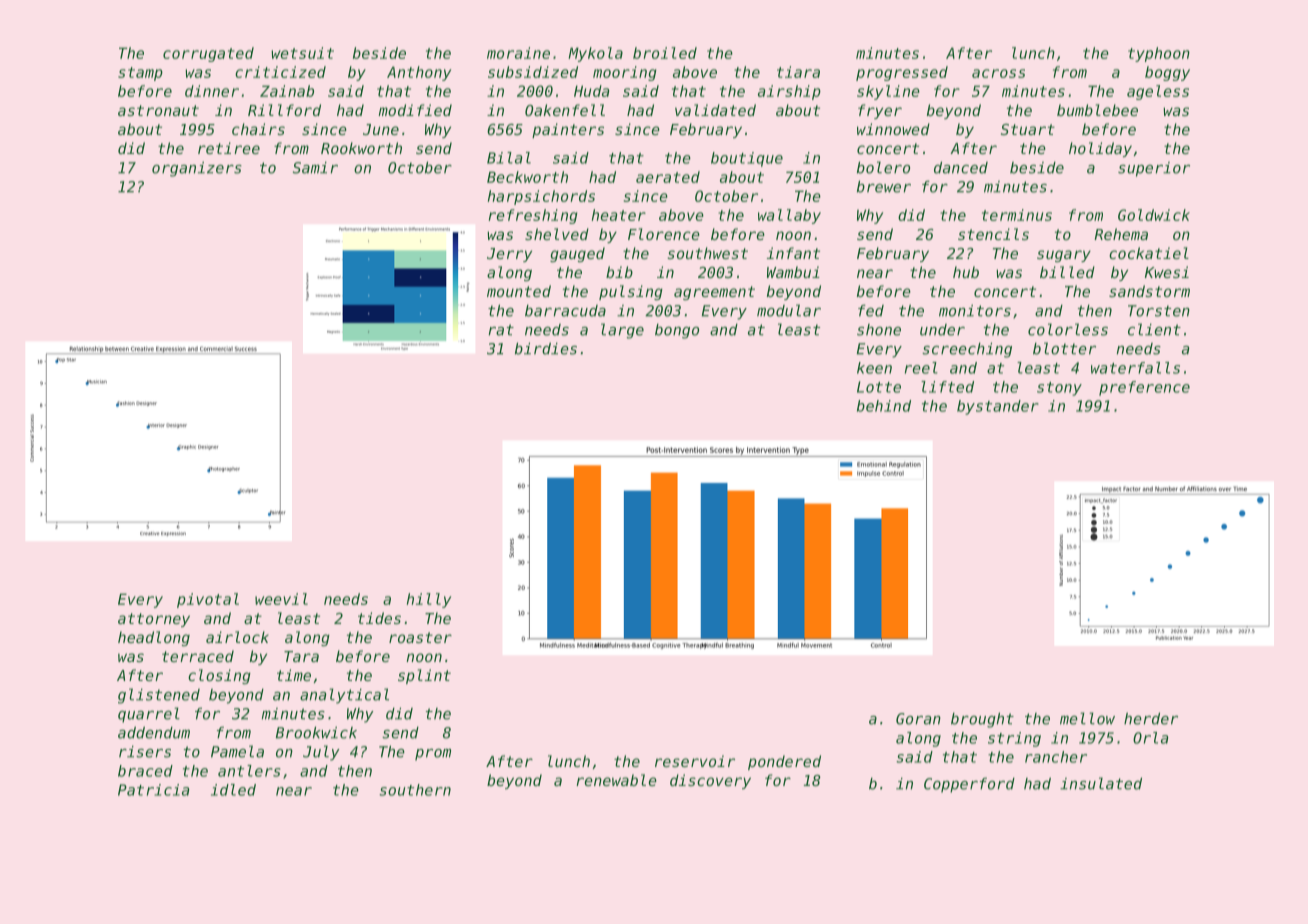 This image has width=1308, height=924. What do you see at coordinates (665, 53) in the image?
I see `broiled` at bounding box center [665, 53].
